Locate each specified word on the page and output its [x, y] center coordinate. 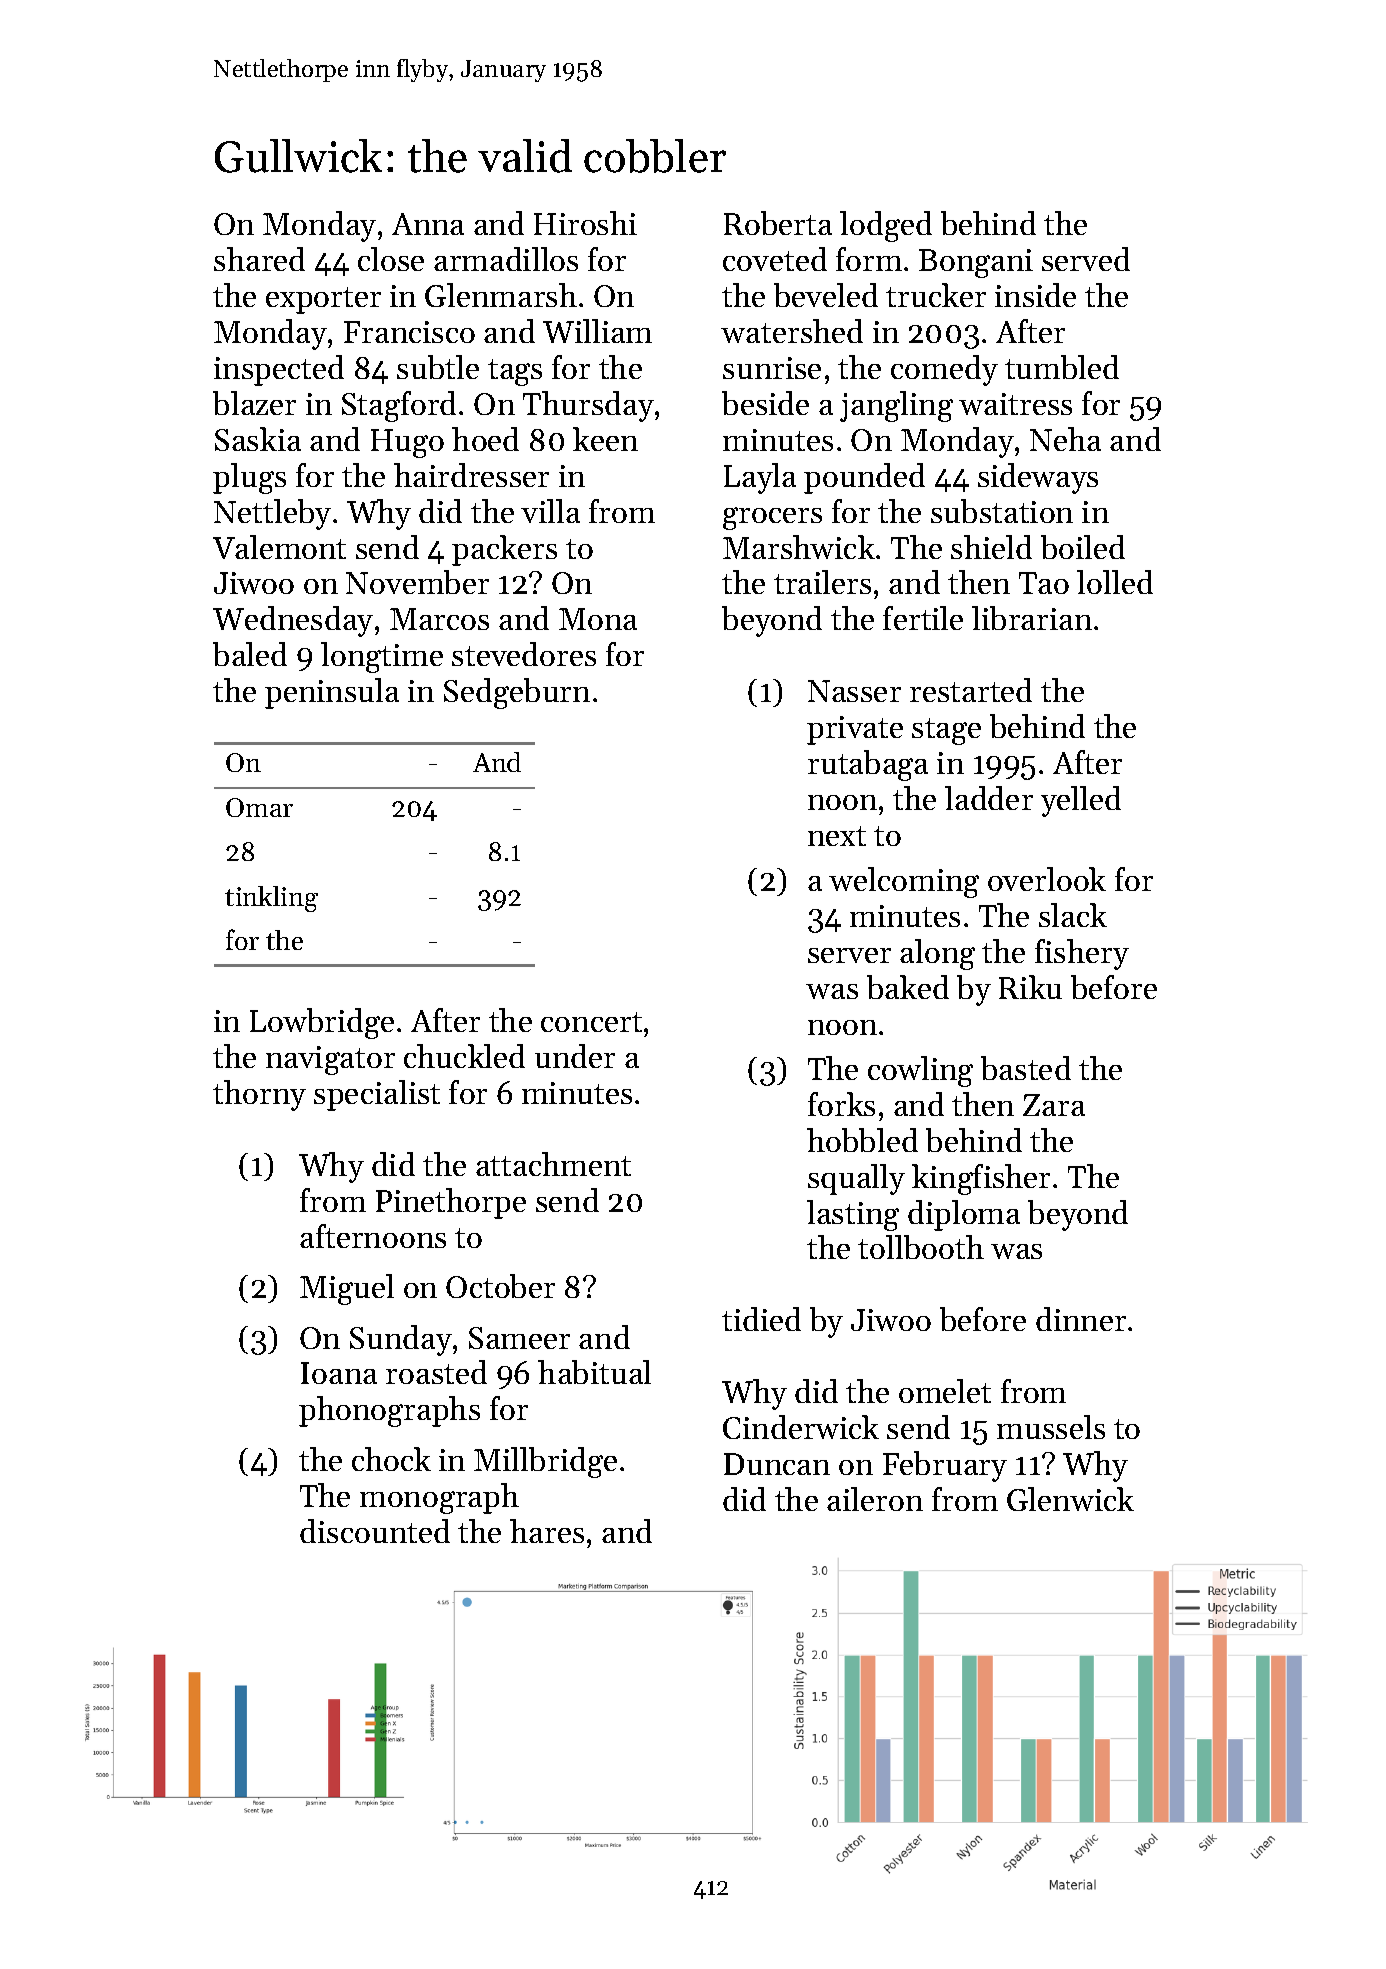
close [391, 259]
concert [591, 1022]
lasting [853, 1215]
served [1086, 259]
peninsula [332, 693]
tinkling [271, 899]
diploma [964, 1215]
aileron [875, 1499]
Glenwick [1070, 1499]
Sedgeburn [517, 693]
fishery [1082, 954]
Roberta [778, 223]
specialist [377, 1095]
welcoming [904, 882]
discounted [375, 1531]
